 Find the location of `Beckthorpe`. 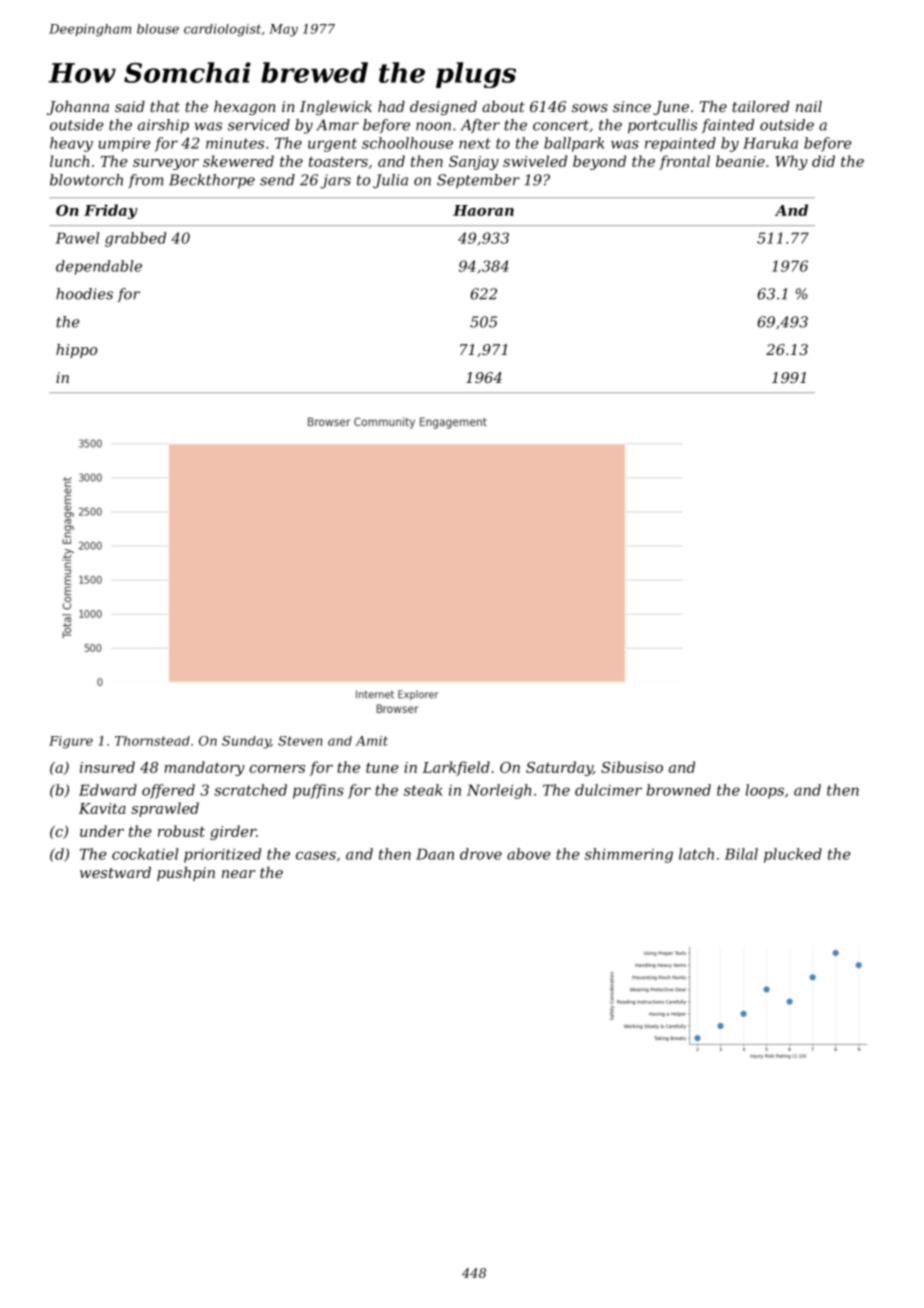

Beckthorpe is located at coordinates (212, 181).
